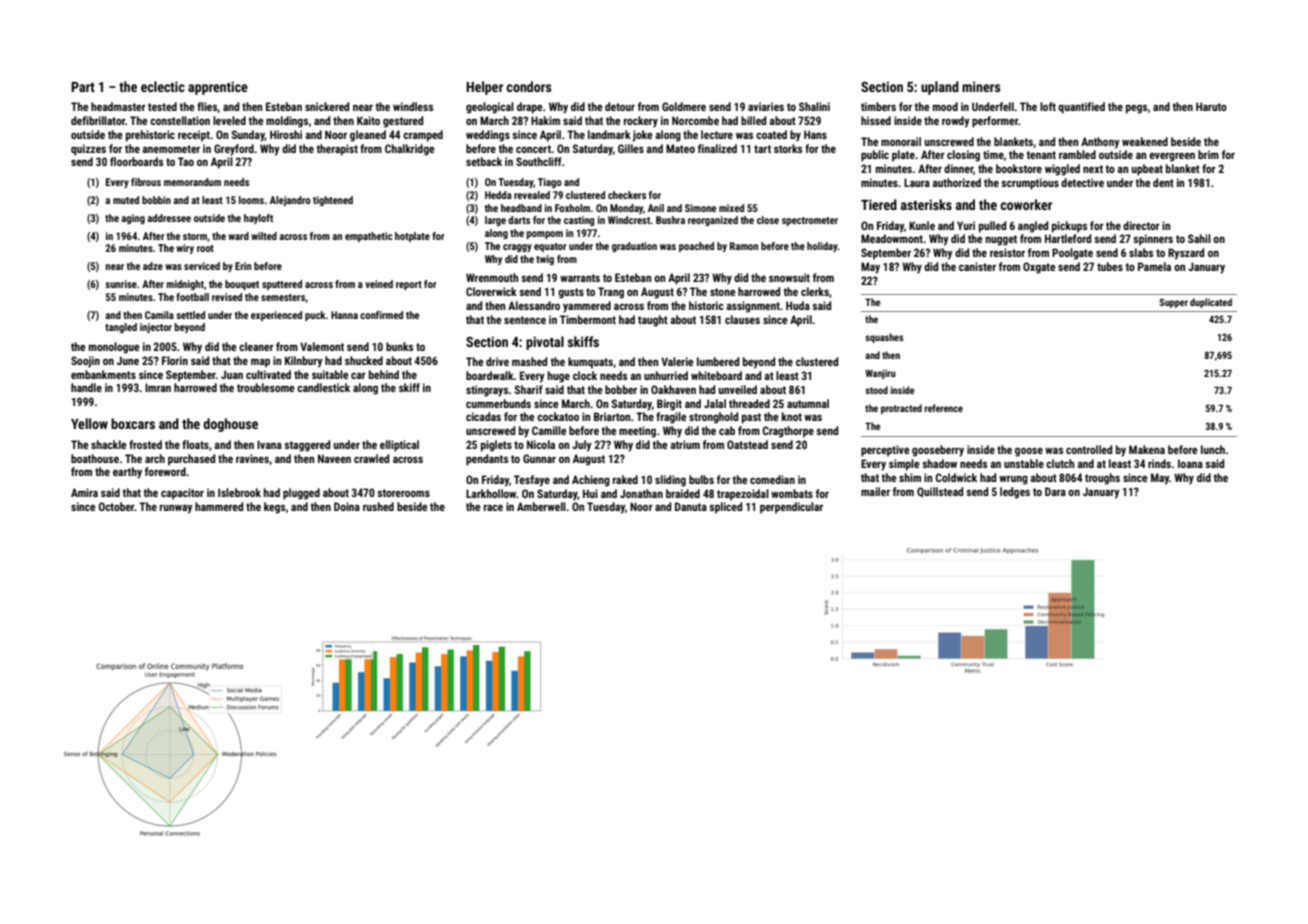 Image resolution: width=1308 pixels, height=924 pixels. What do you see at coordinates (1211, 303) in the image?
I see `duplicated` at bounding box center [1211, 303].
